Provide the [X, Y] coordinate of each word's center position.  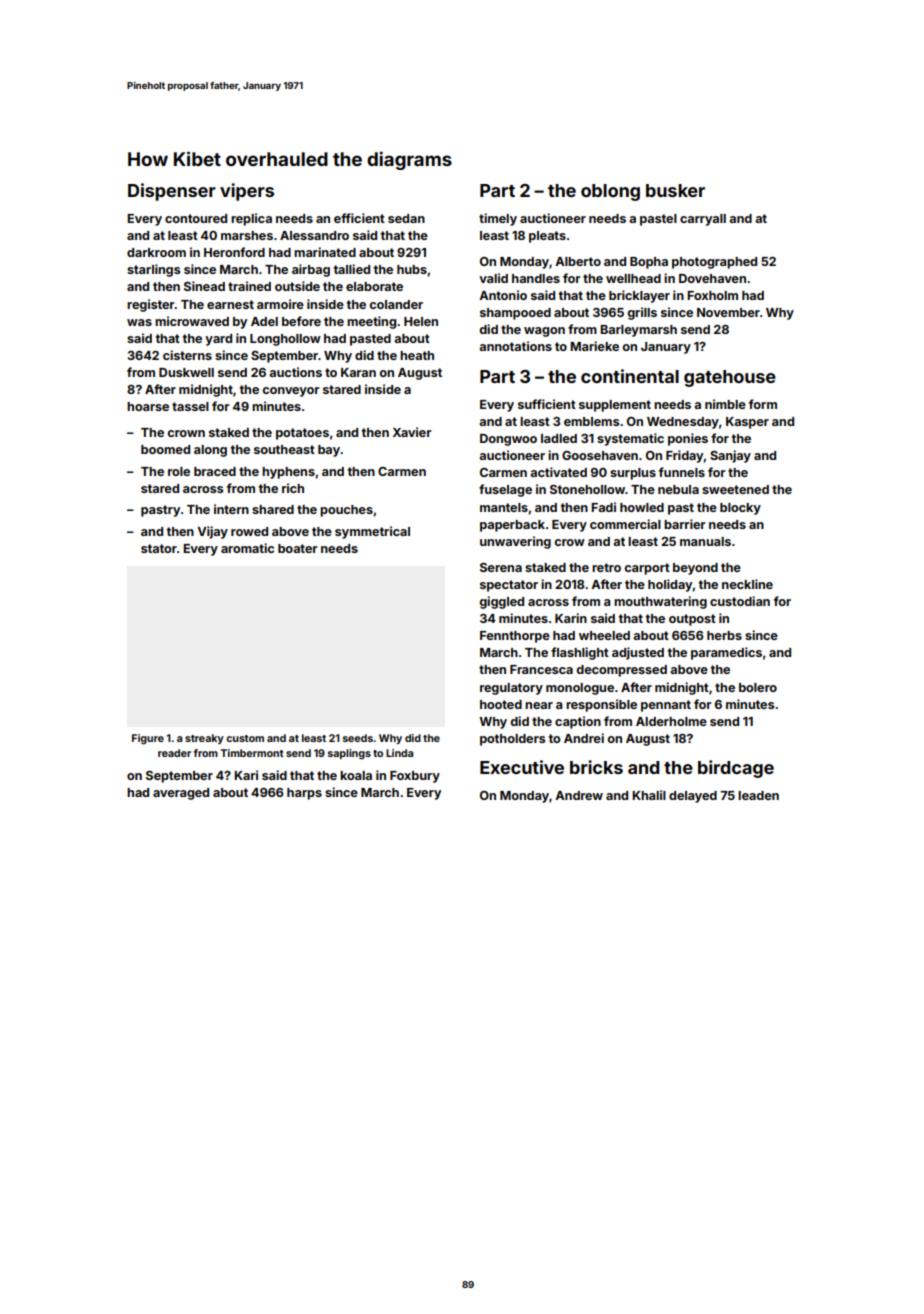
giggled [502, 602]
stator [159, 548]
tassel [190, 406]
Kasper [747, 423]
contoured [196, 218]
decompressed [622, 671]
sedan [406, 218]
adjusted [638, 653]
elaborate [374, 286]
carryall [703, 220]
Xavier [412, 432]
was [139, 322]
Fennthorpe [515, 637]
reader [174, 753]
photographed [714, 263]
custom [245, 738]
